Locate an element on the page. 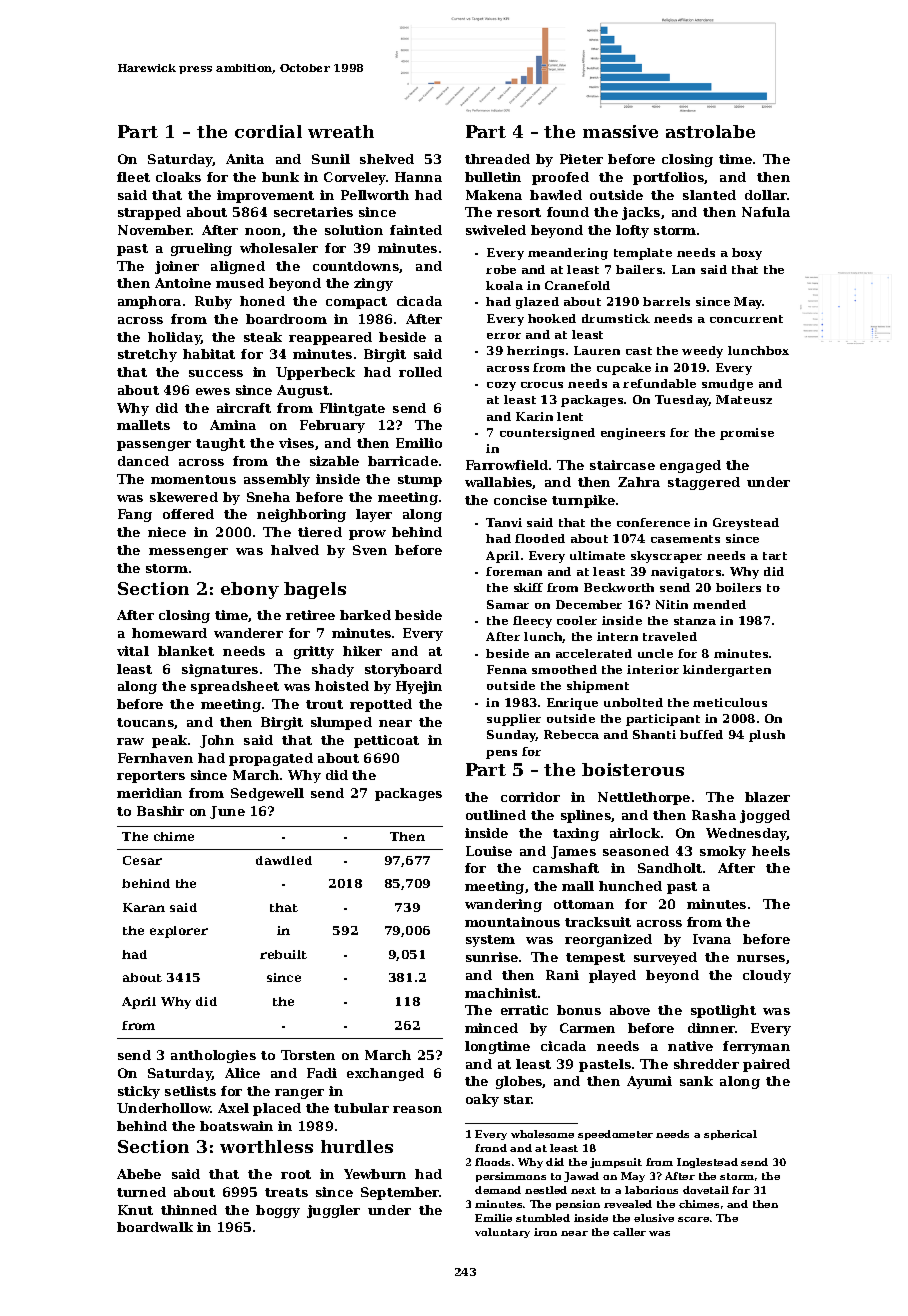  fleet is located at coordinates (133, 177).
